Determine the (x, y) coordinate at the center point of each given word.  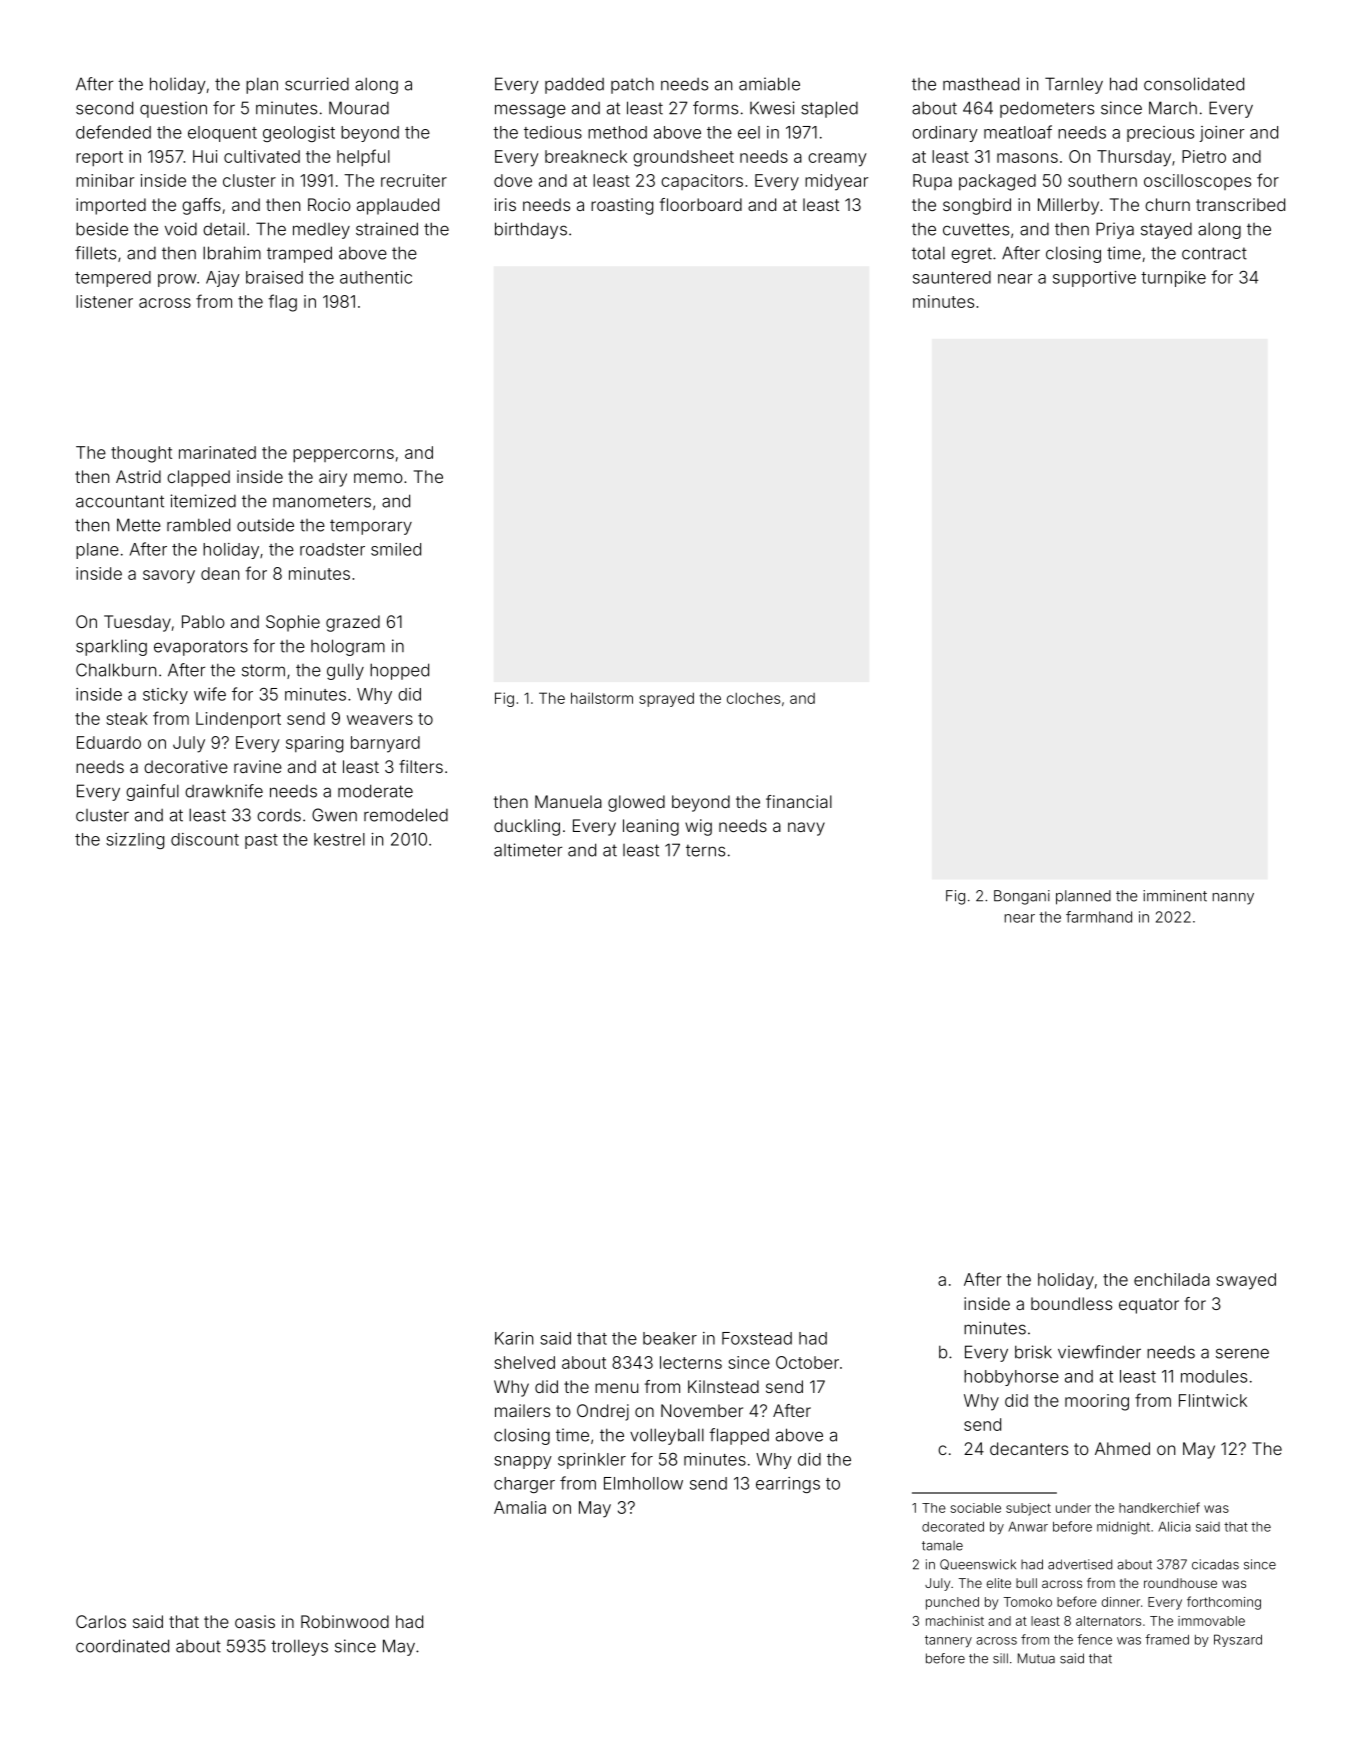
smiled (396, 549)
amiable (769, 84)
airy (333, 478)
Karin (514, 1338)
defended (113, 132)
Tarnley (1074, 85)
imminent (1175, 896)
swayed (1246, 1281)
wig (698, 827)
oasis (255, 1621)
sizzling (135, 841)
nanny (1233, 899)
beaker (670, 1338)
